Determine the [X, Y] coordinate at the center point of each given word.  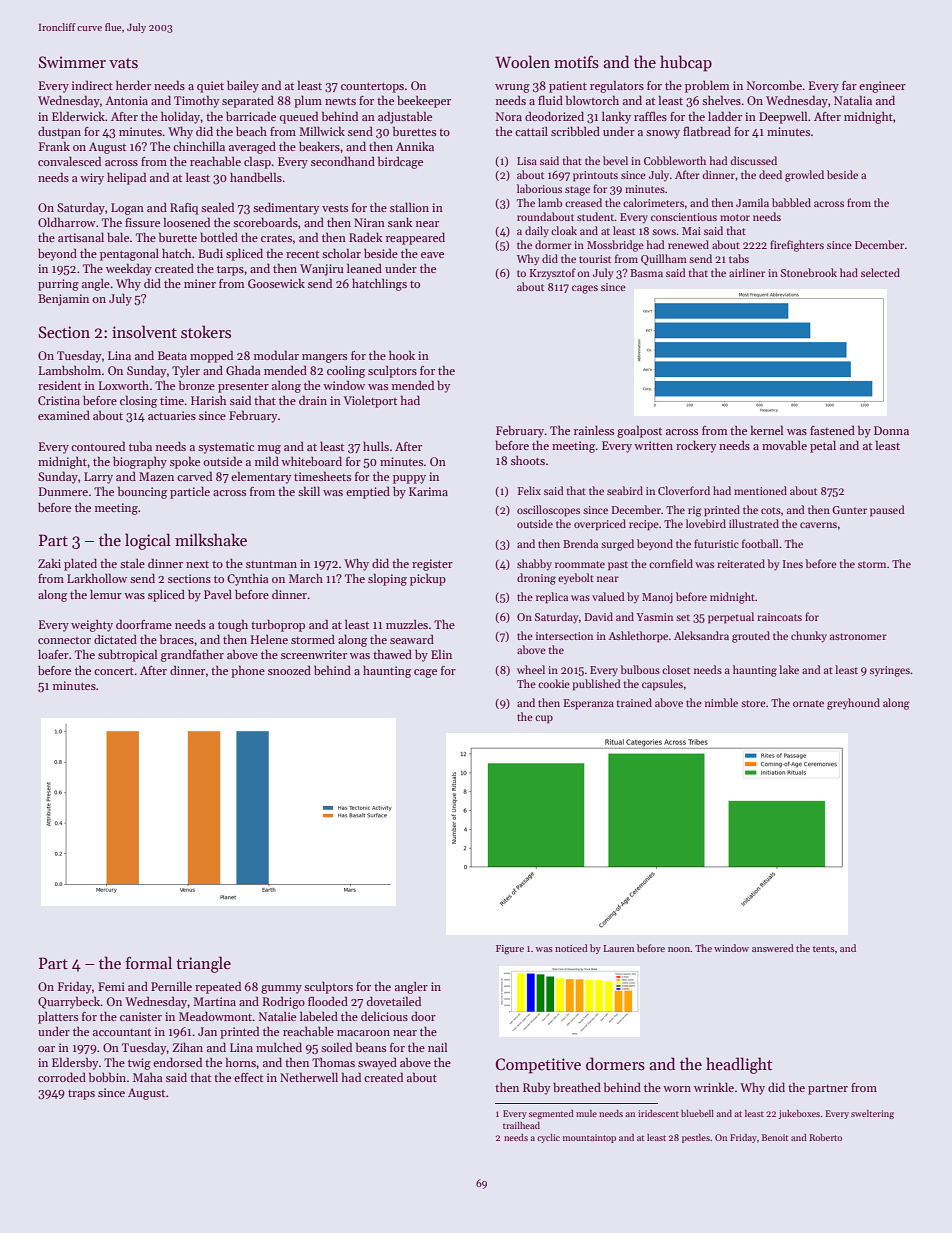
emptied [368, 492]
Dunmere [63, 491]
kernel [766, 430]
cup [544, 719]
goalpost [639, 431]
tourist [595, 259]
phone [248, 671]
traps [81, 1095]
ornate [808, 703]
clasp [257, 162]
